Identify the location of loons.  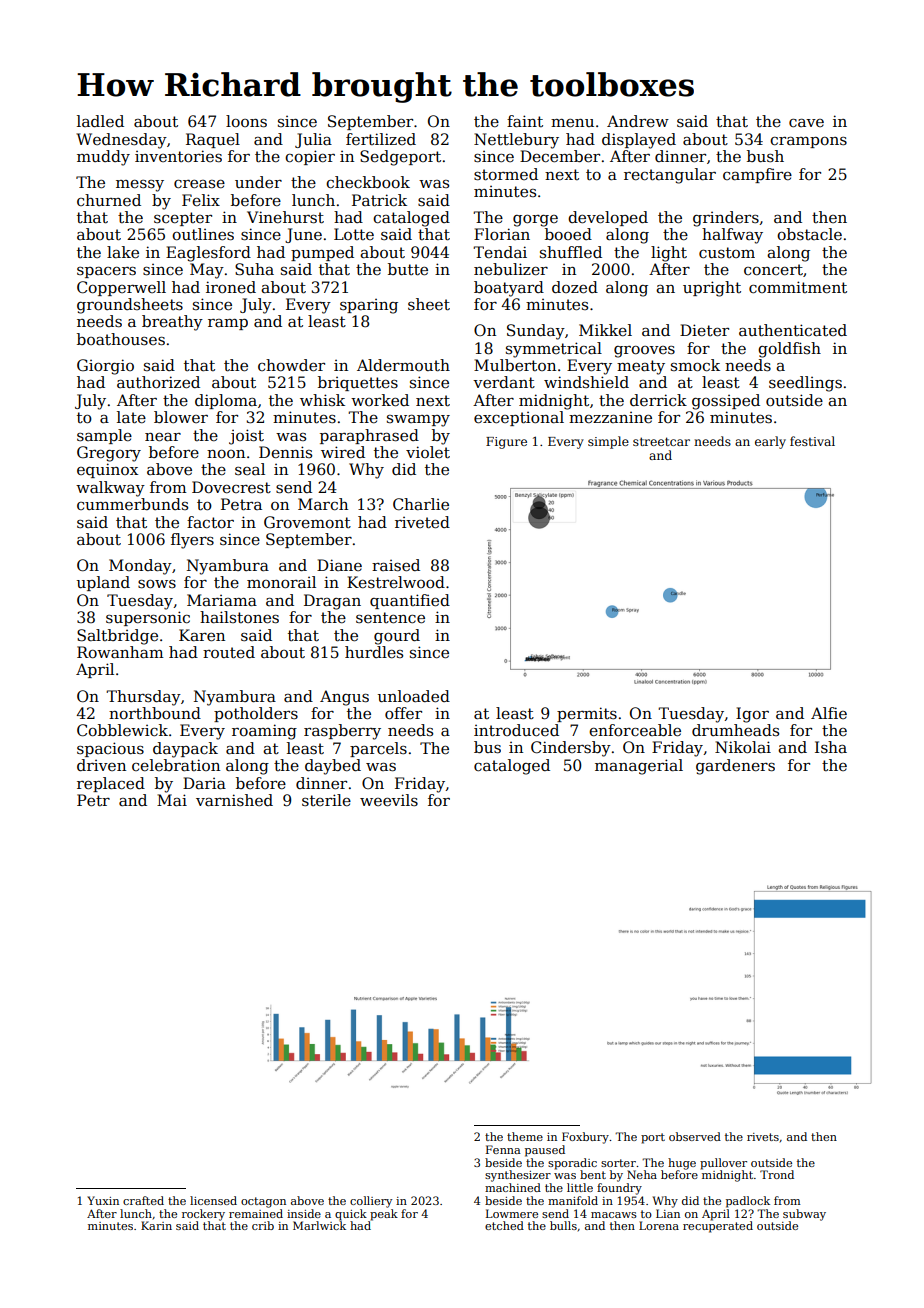
(246, 121).
